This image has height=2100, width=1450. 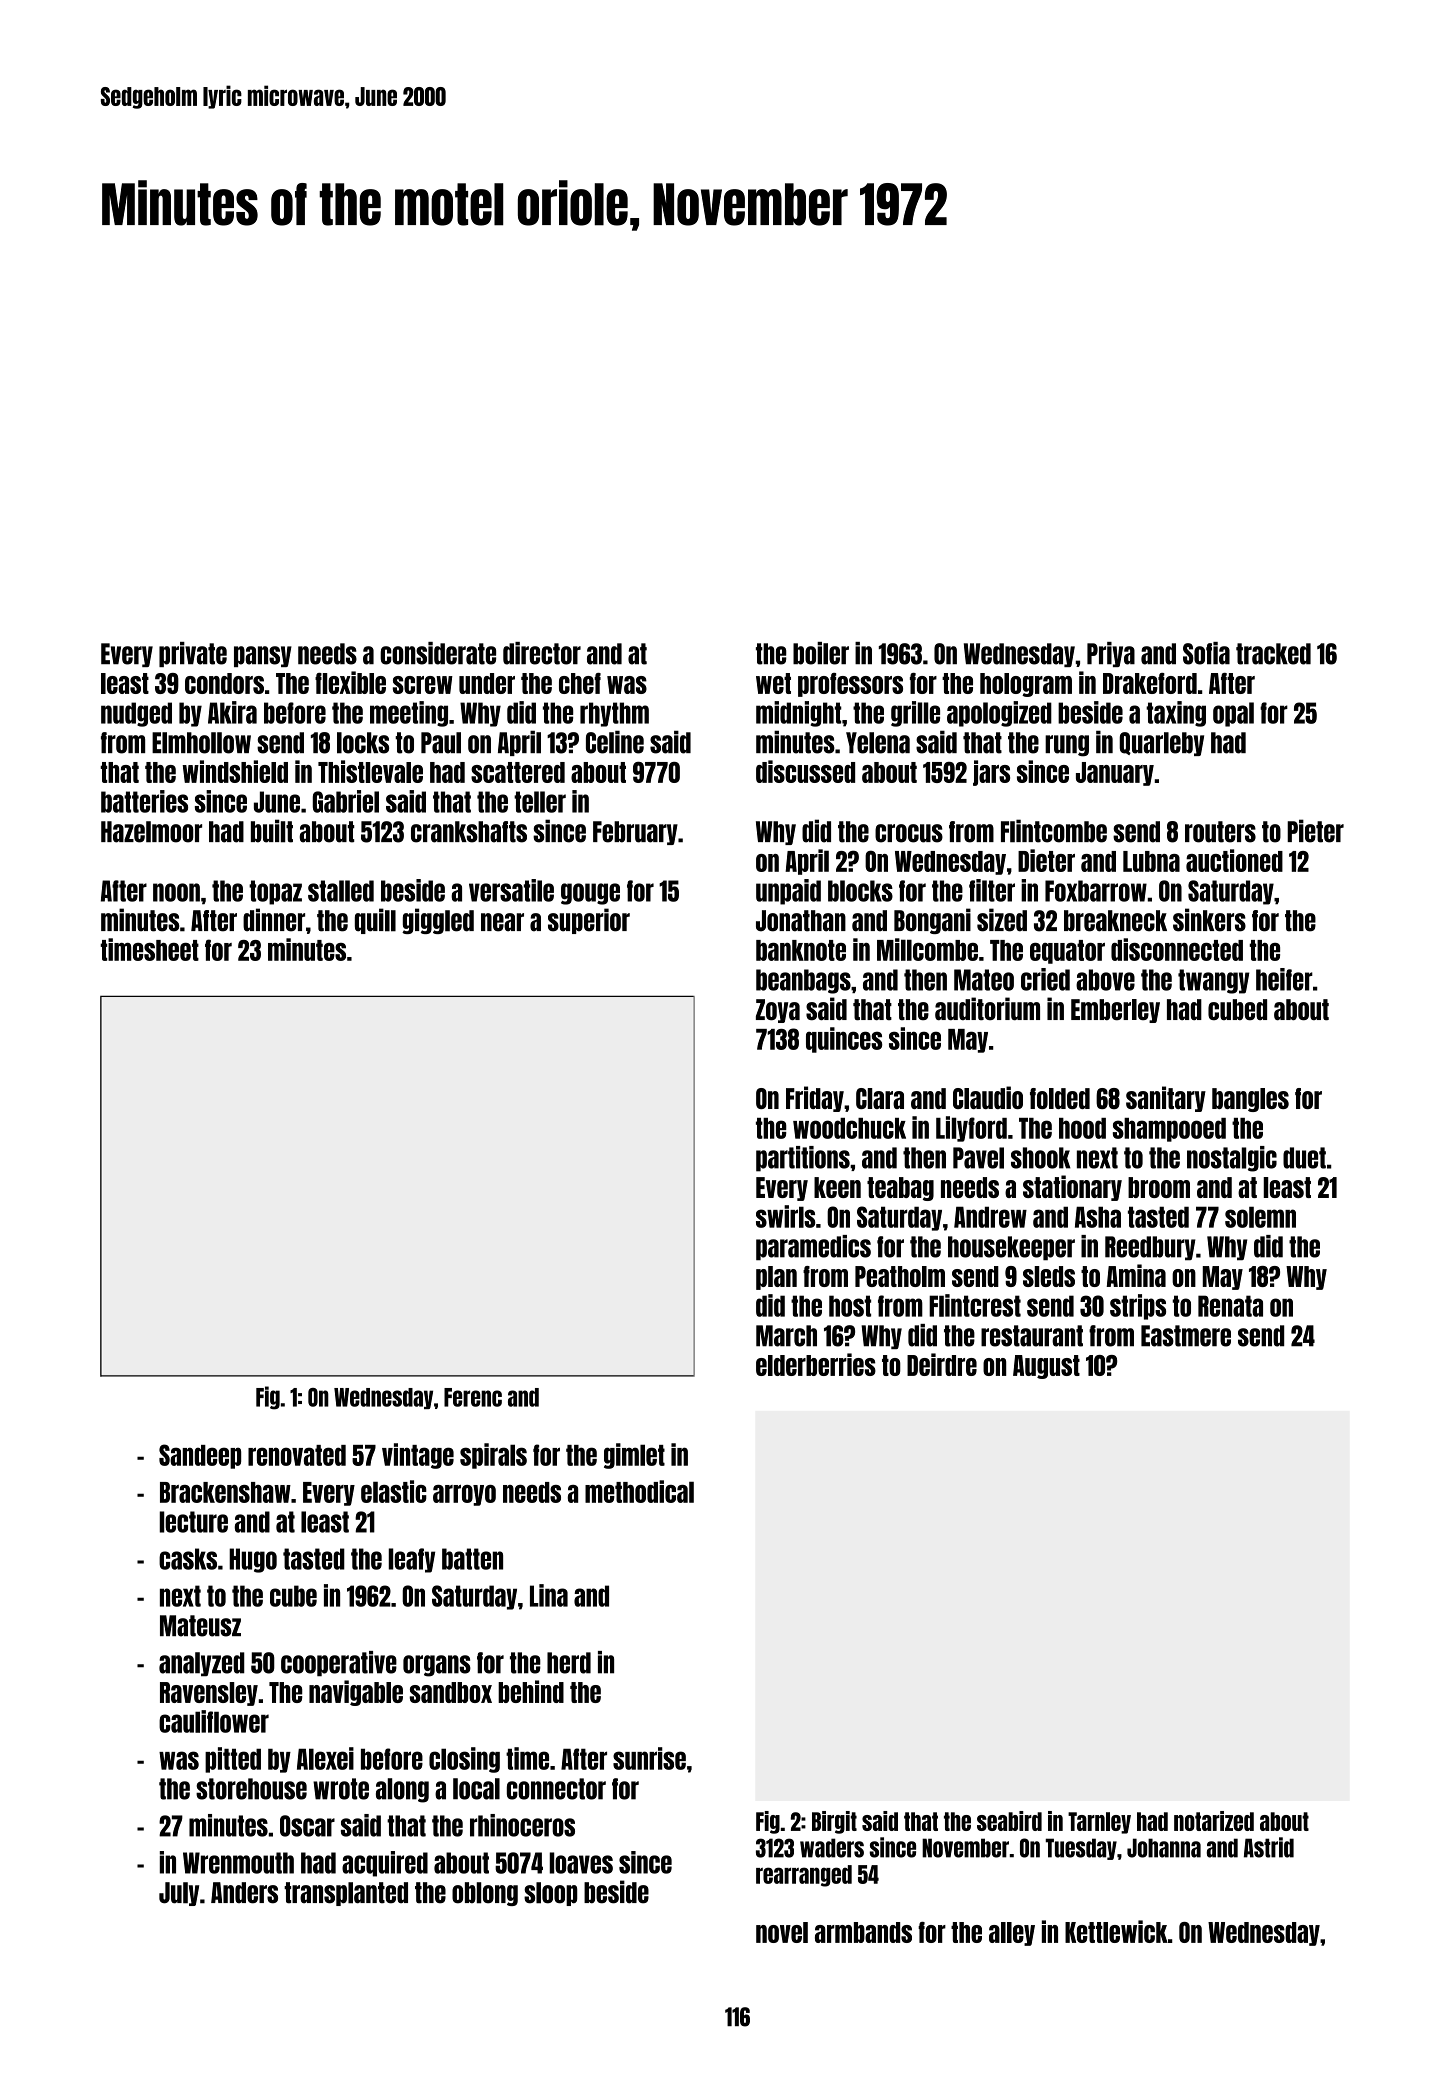 I want to click on tracked, so click(x=1273, y=654).
